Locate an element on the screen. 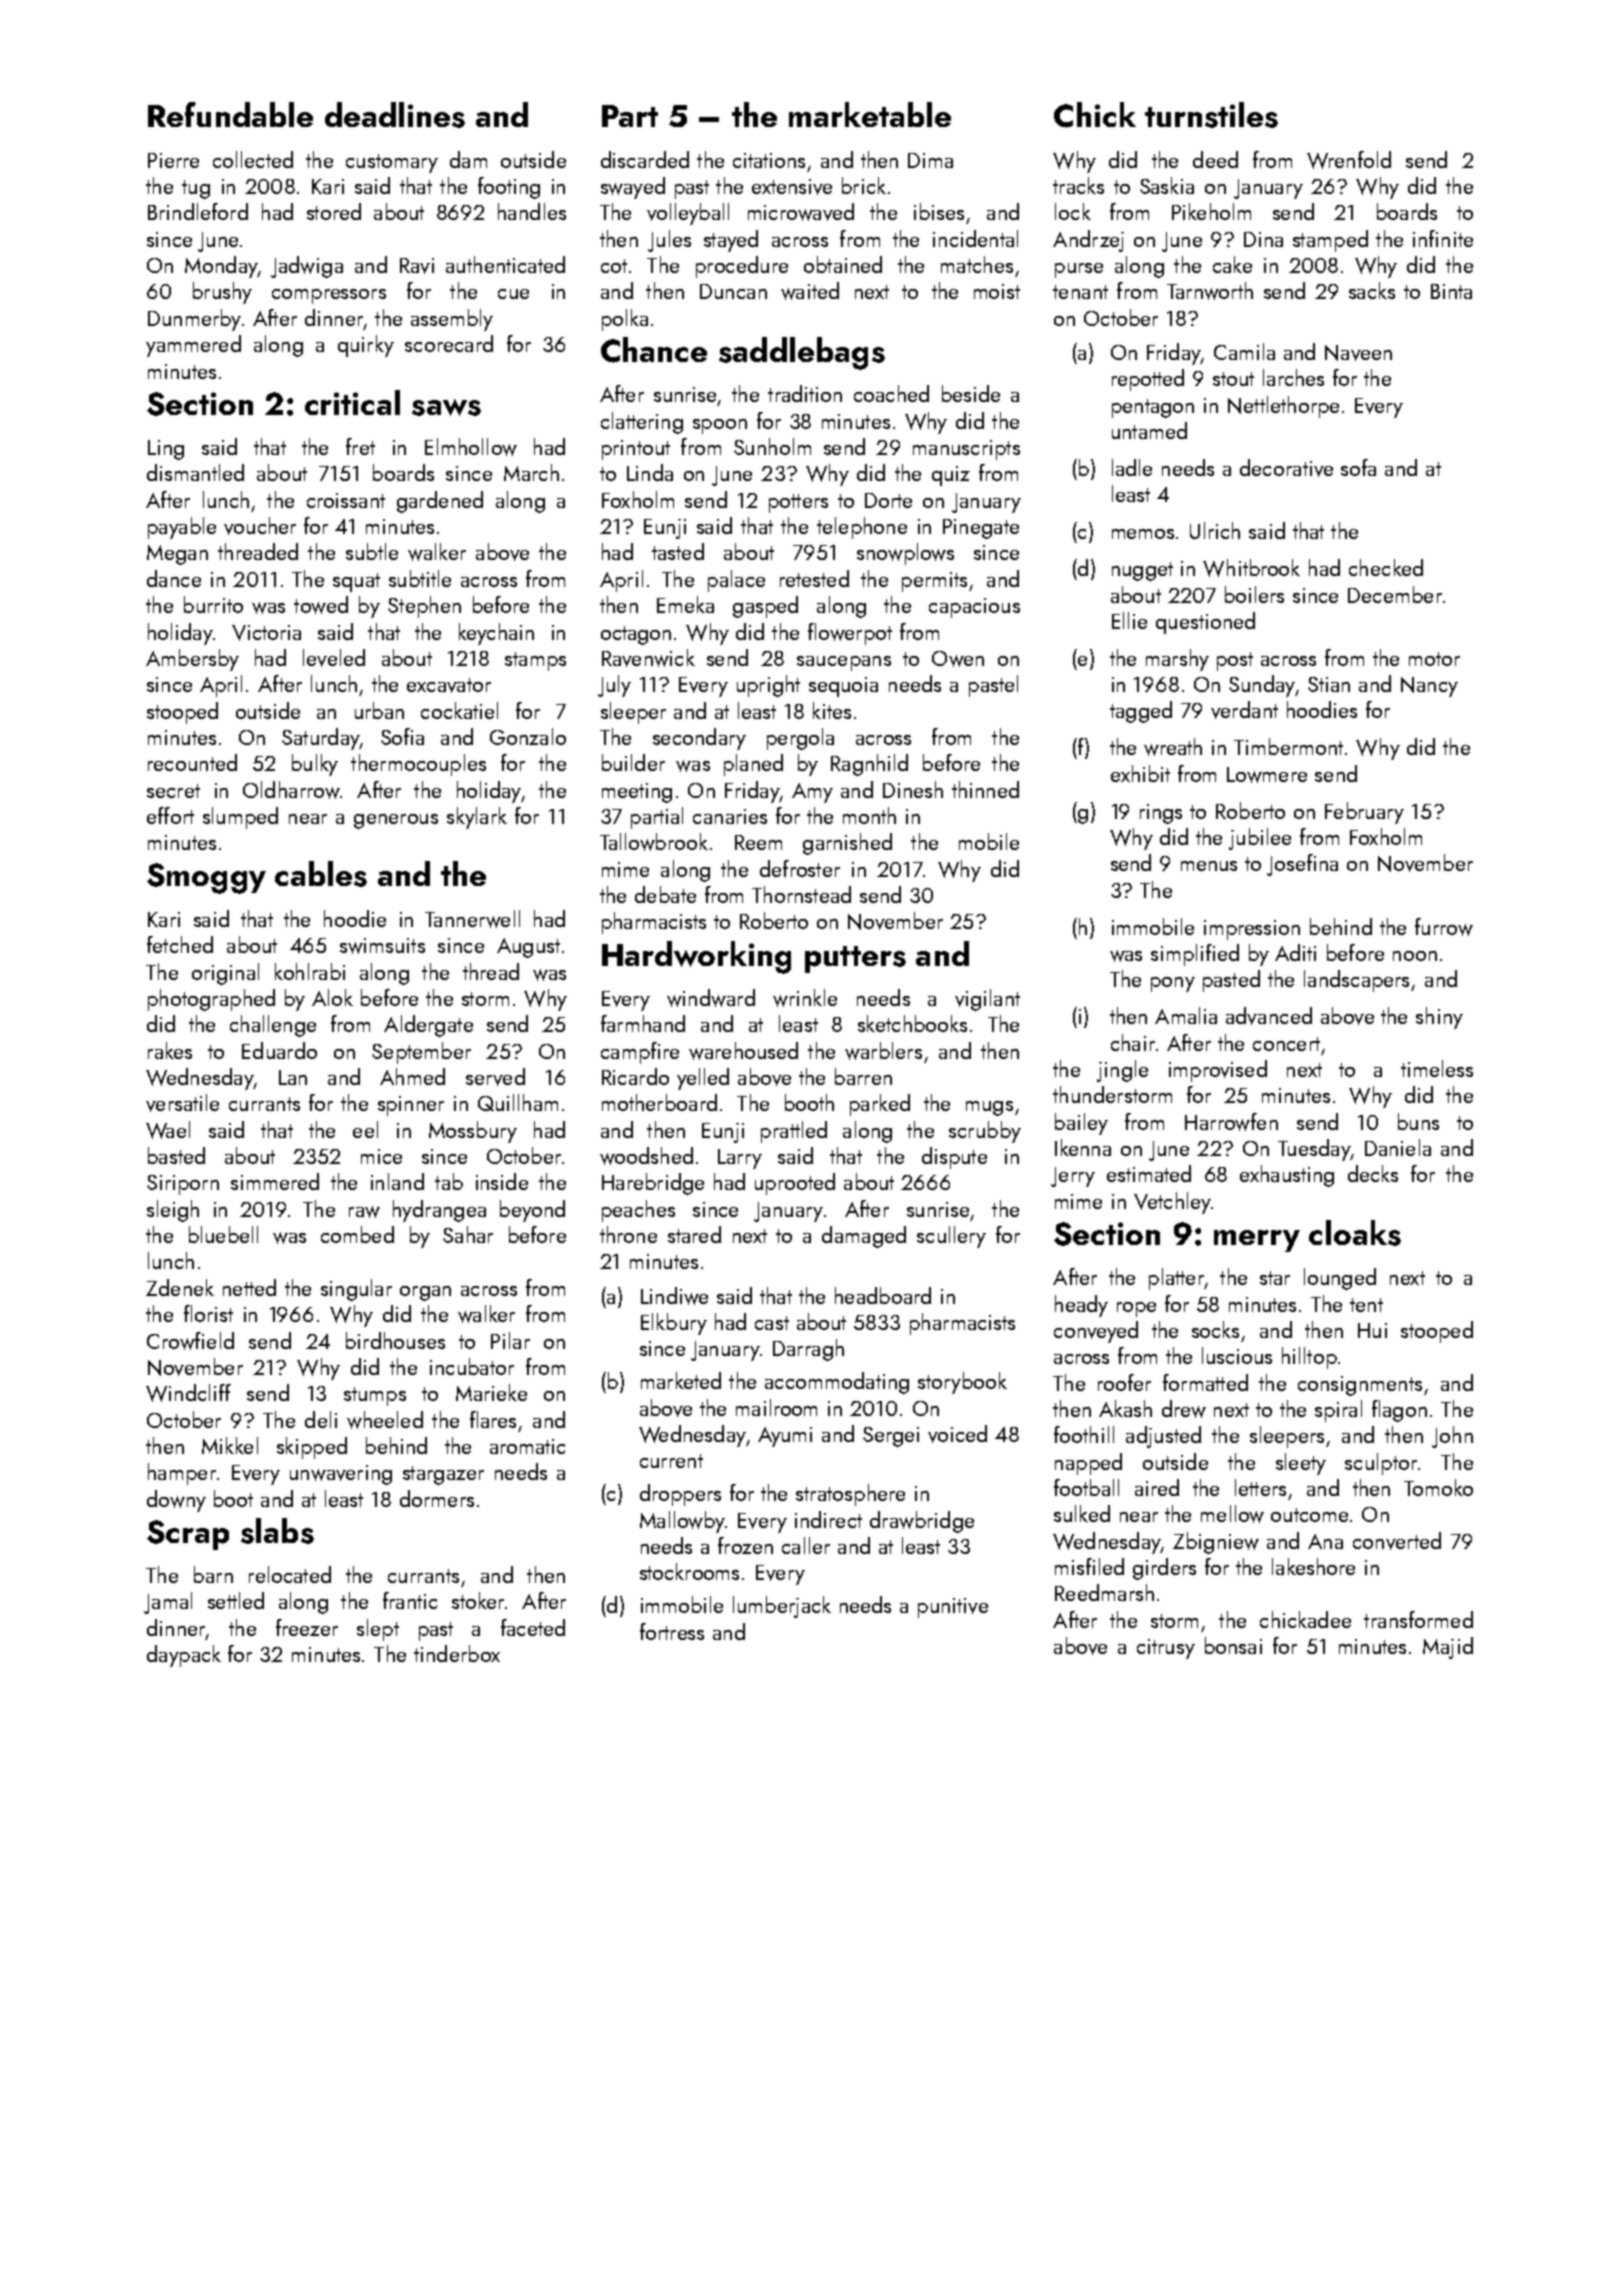  aromatic is located at coordinates (527, 1446).
